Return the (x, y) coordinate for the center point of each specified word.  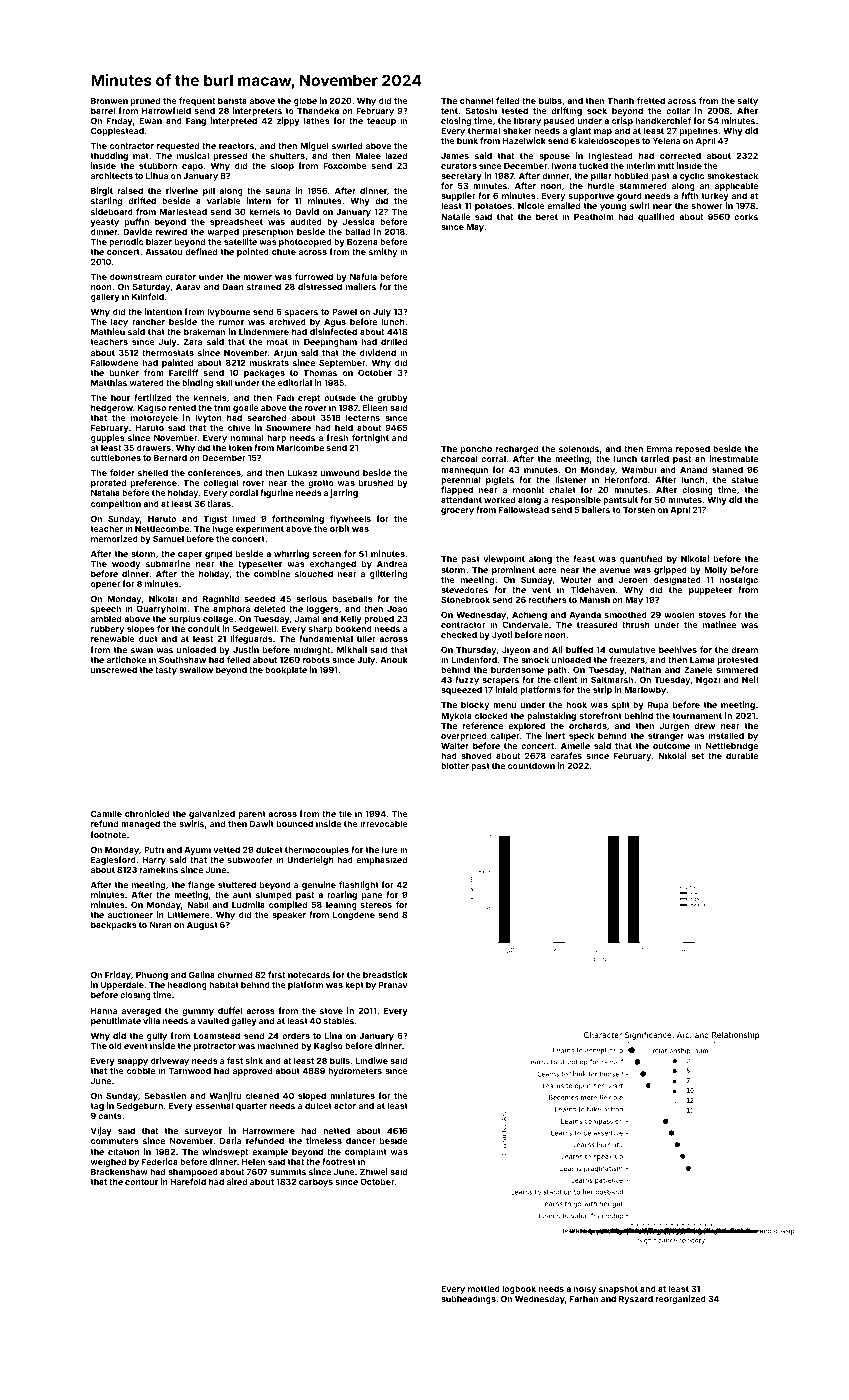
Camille (106, 813)
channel (476, 100)
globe (305, 101)
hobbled (631, 175)
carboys (316, 1182)
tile (345, 813)
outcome (671, 746)
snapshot (618, 1289)
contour (141, 1182)
